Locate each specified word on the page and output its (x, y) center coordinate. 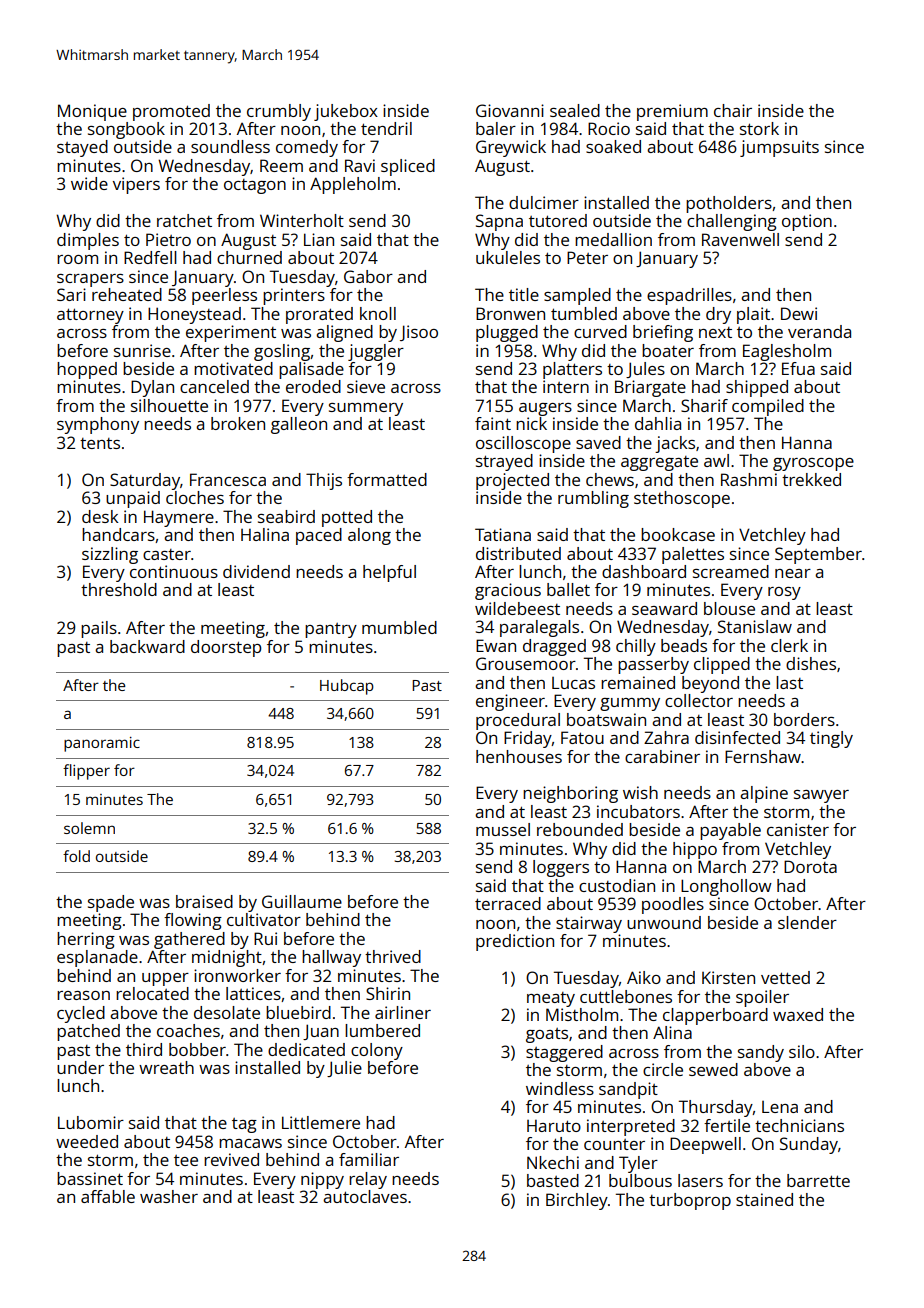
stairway (589, 924)
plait (753, 315)
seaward (664, 608)
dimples (88, 241)
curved (600, 331)
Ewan (496, 645)
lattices (253, 993)
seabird (286, 516)
